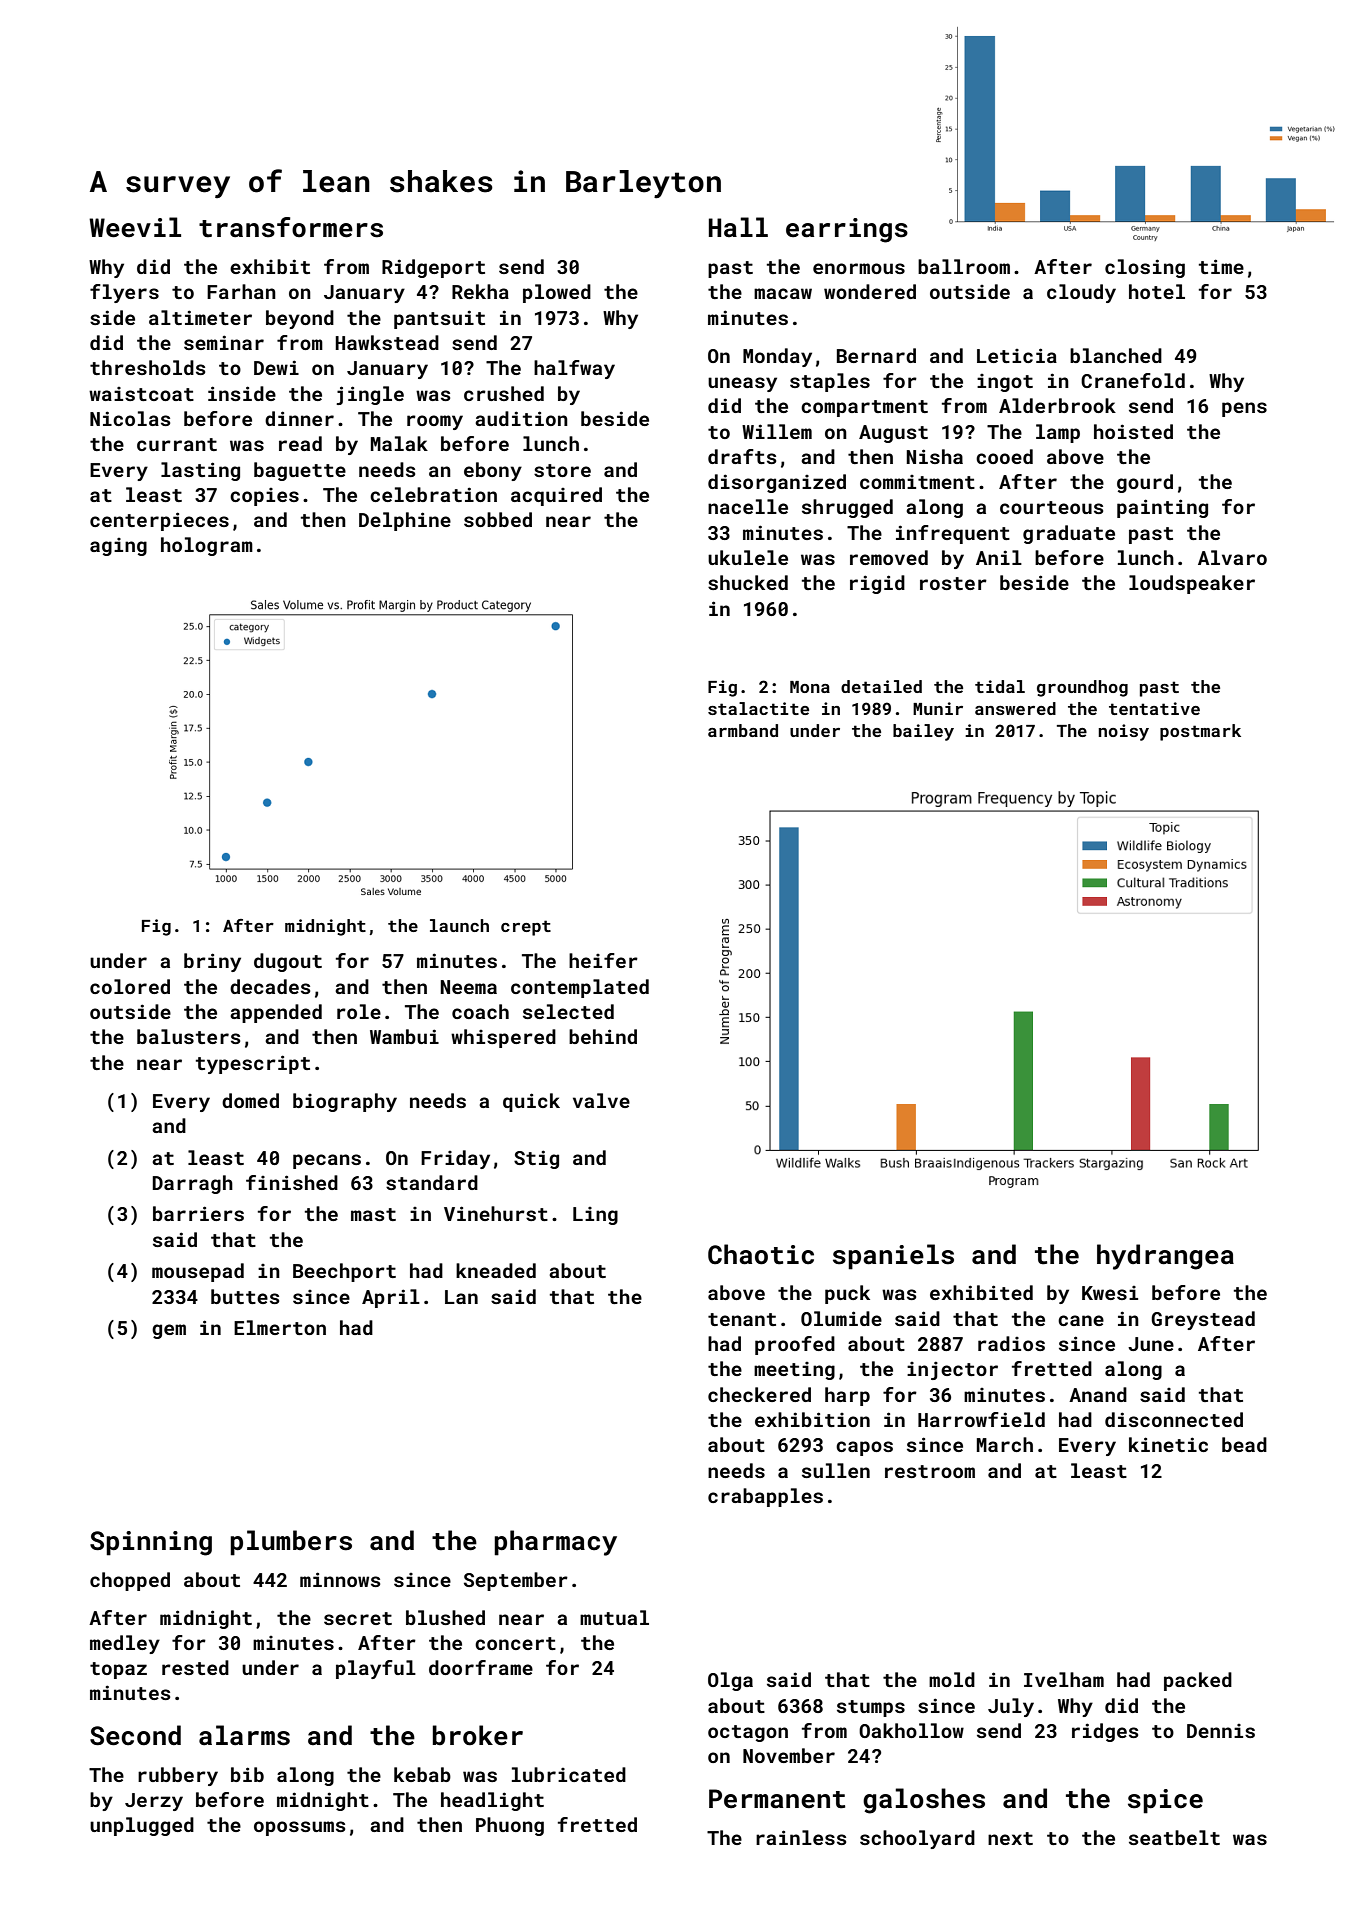  Describe the element at coordinates (493, 471) in the document. I see `ebony` at that location.
